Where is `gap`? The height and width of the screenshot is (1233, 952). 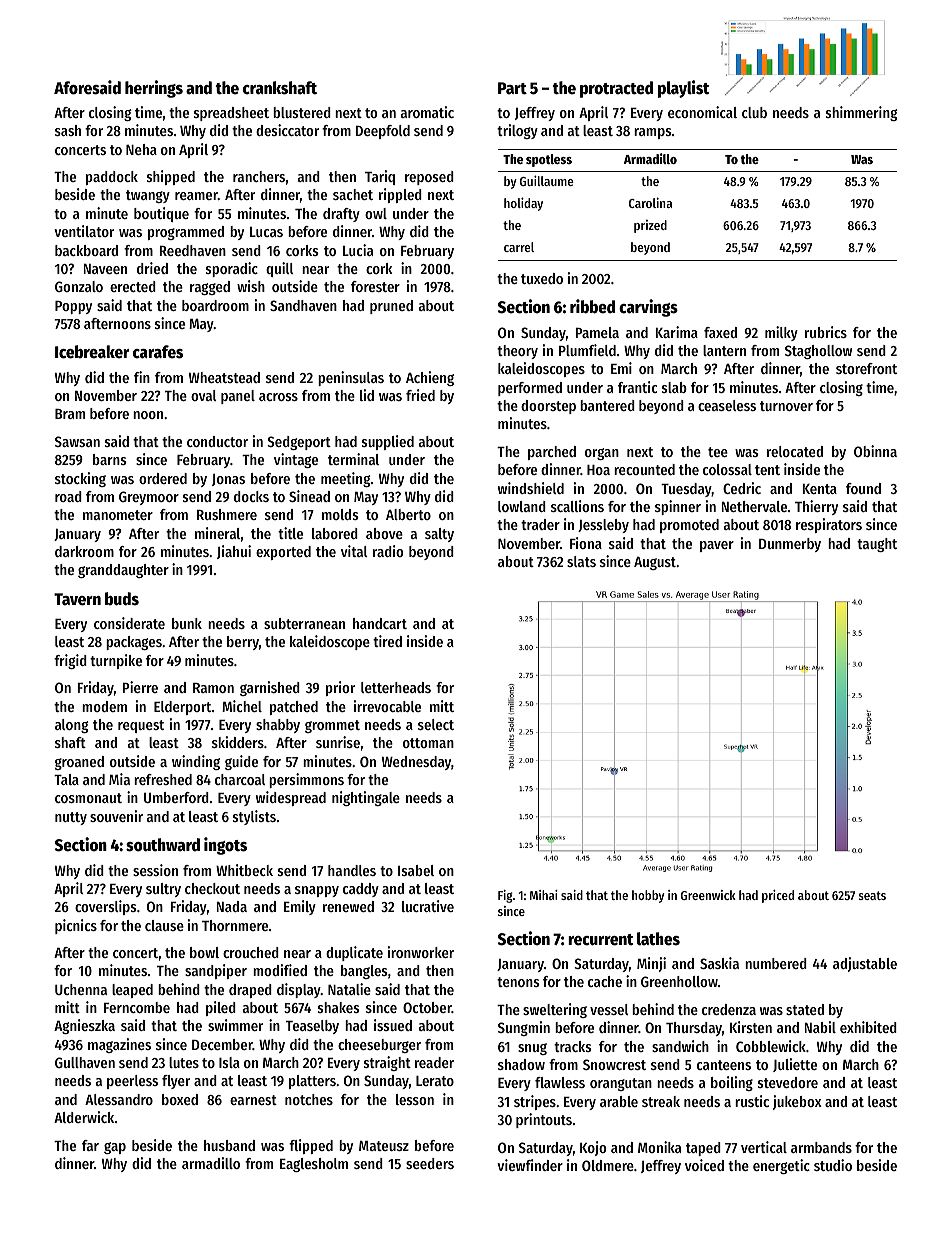
gap is located at coordinates (115, 1148).
